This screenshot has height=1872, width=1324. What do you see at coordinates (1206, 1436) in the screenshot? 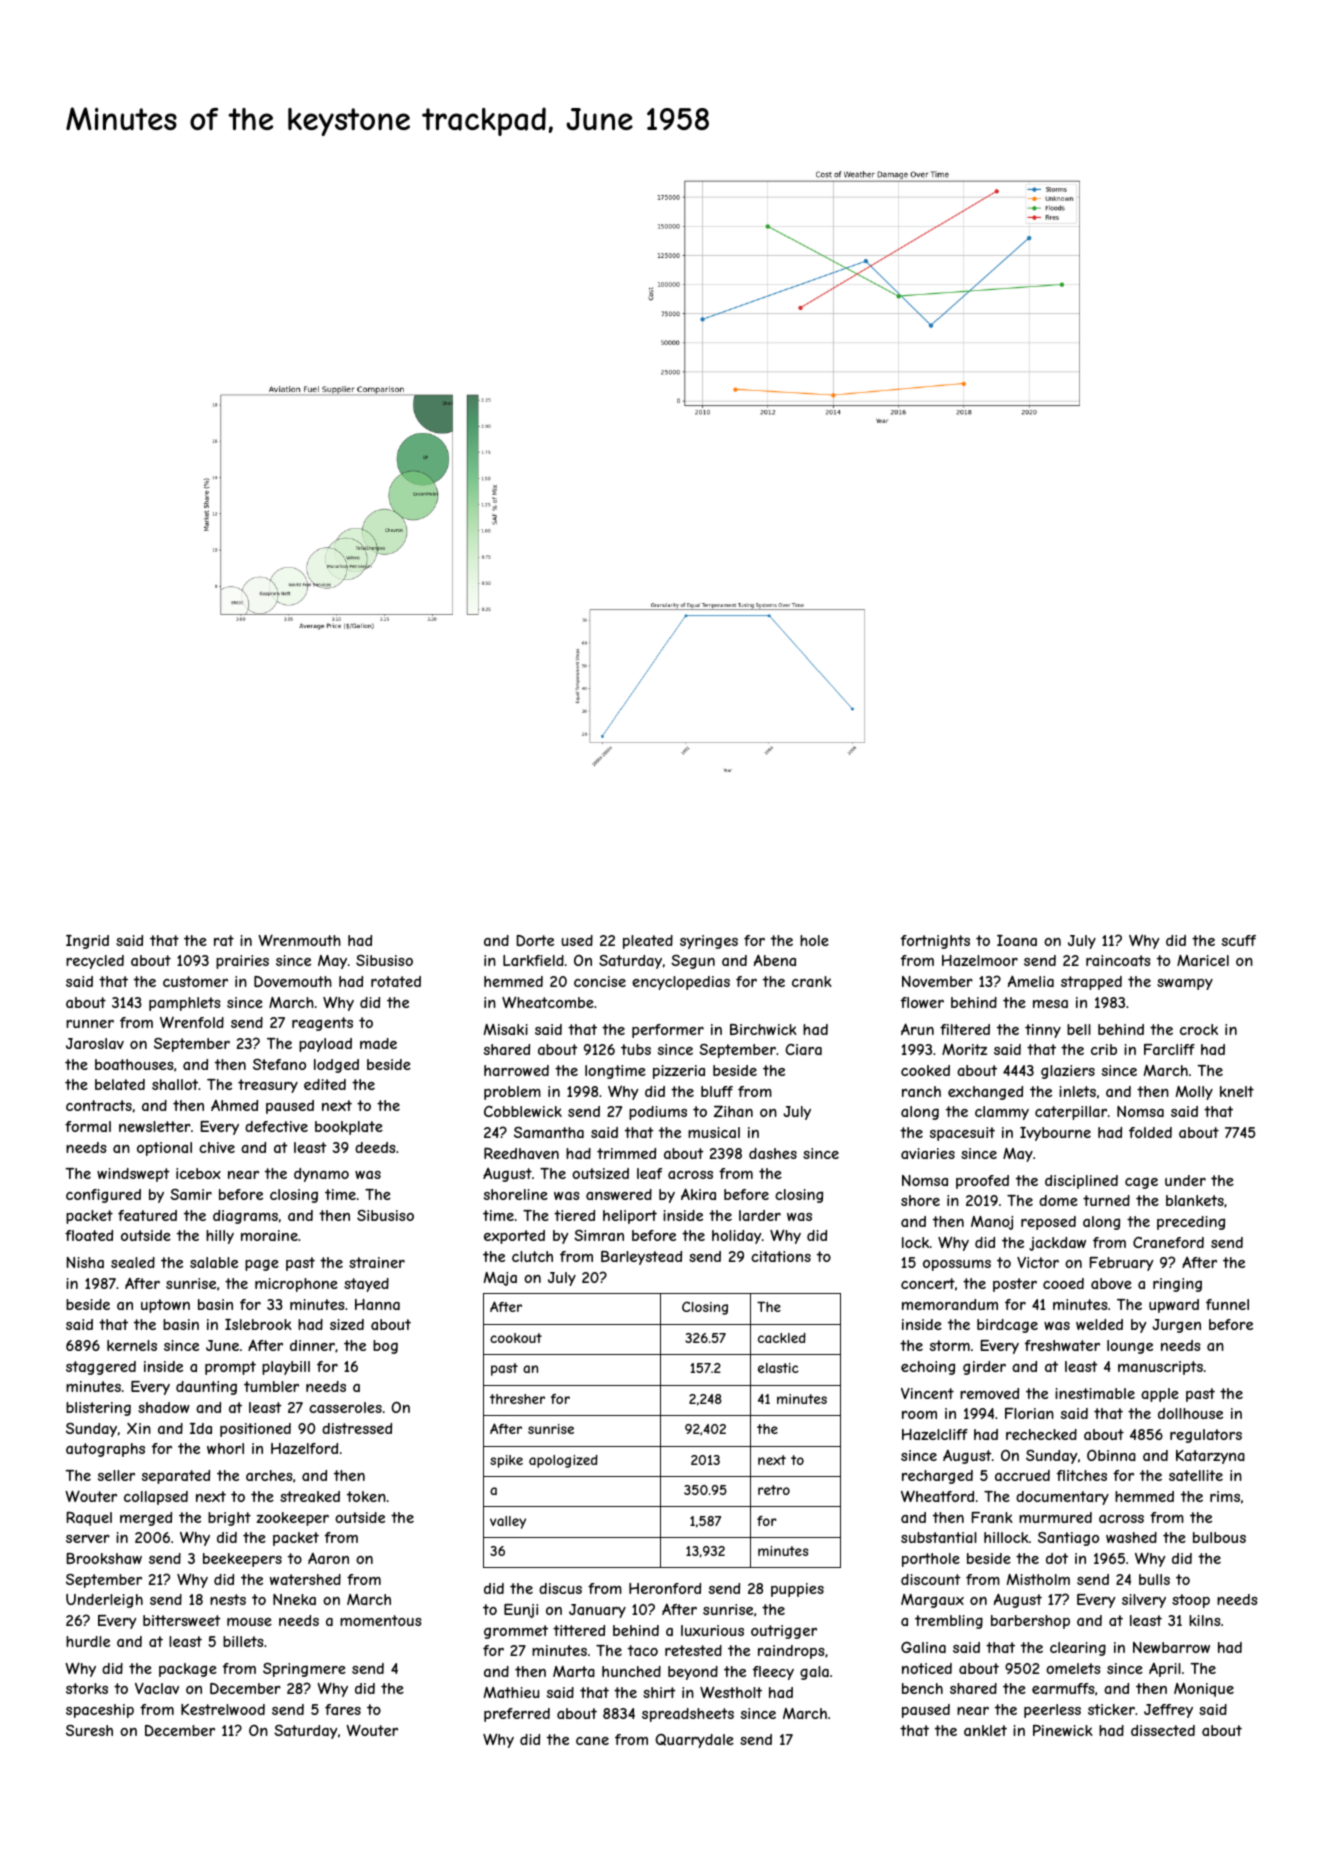
I see `regulators` at bounding box center [1206, 1436].
